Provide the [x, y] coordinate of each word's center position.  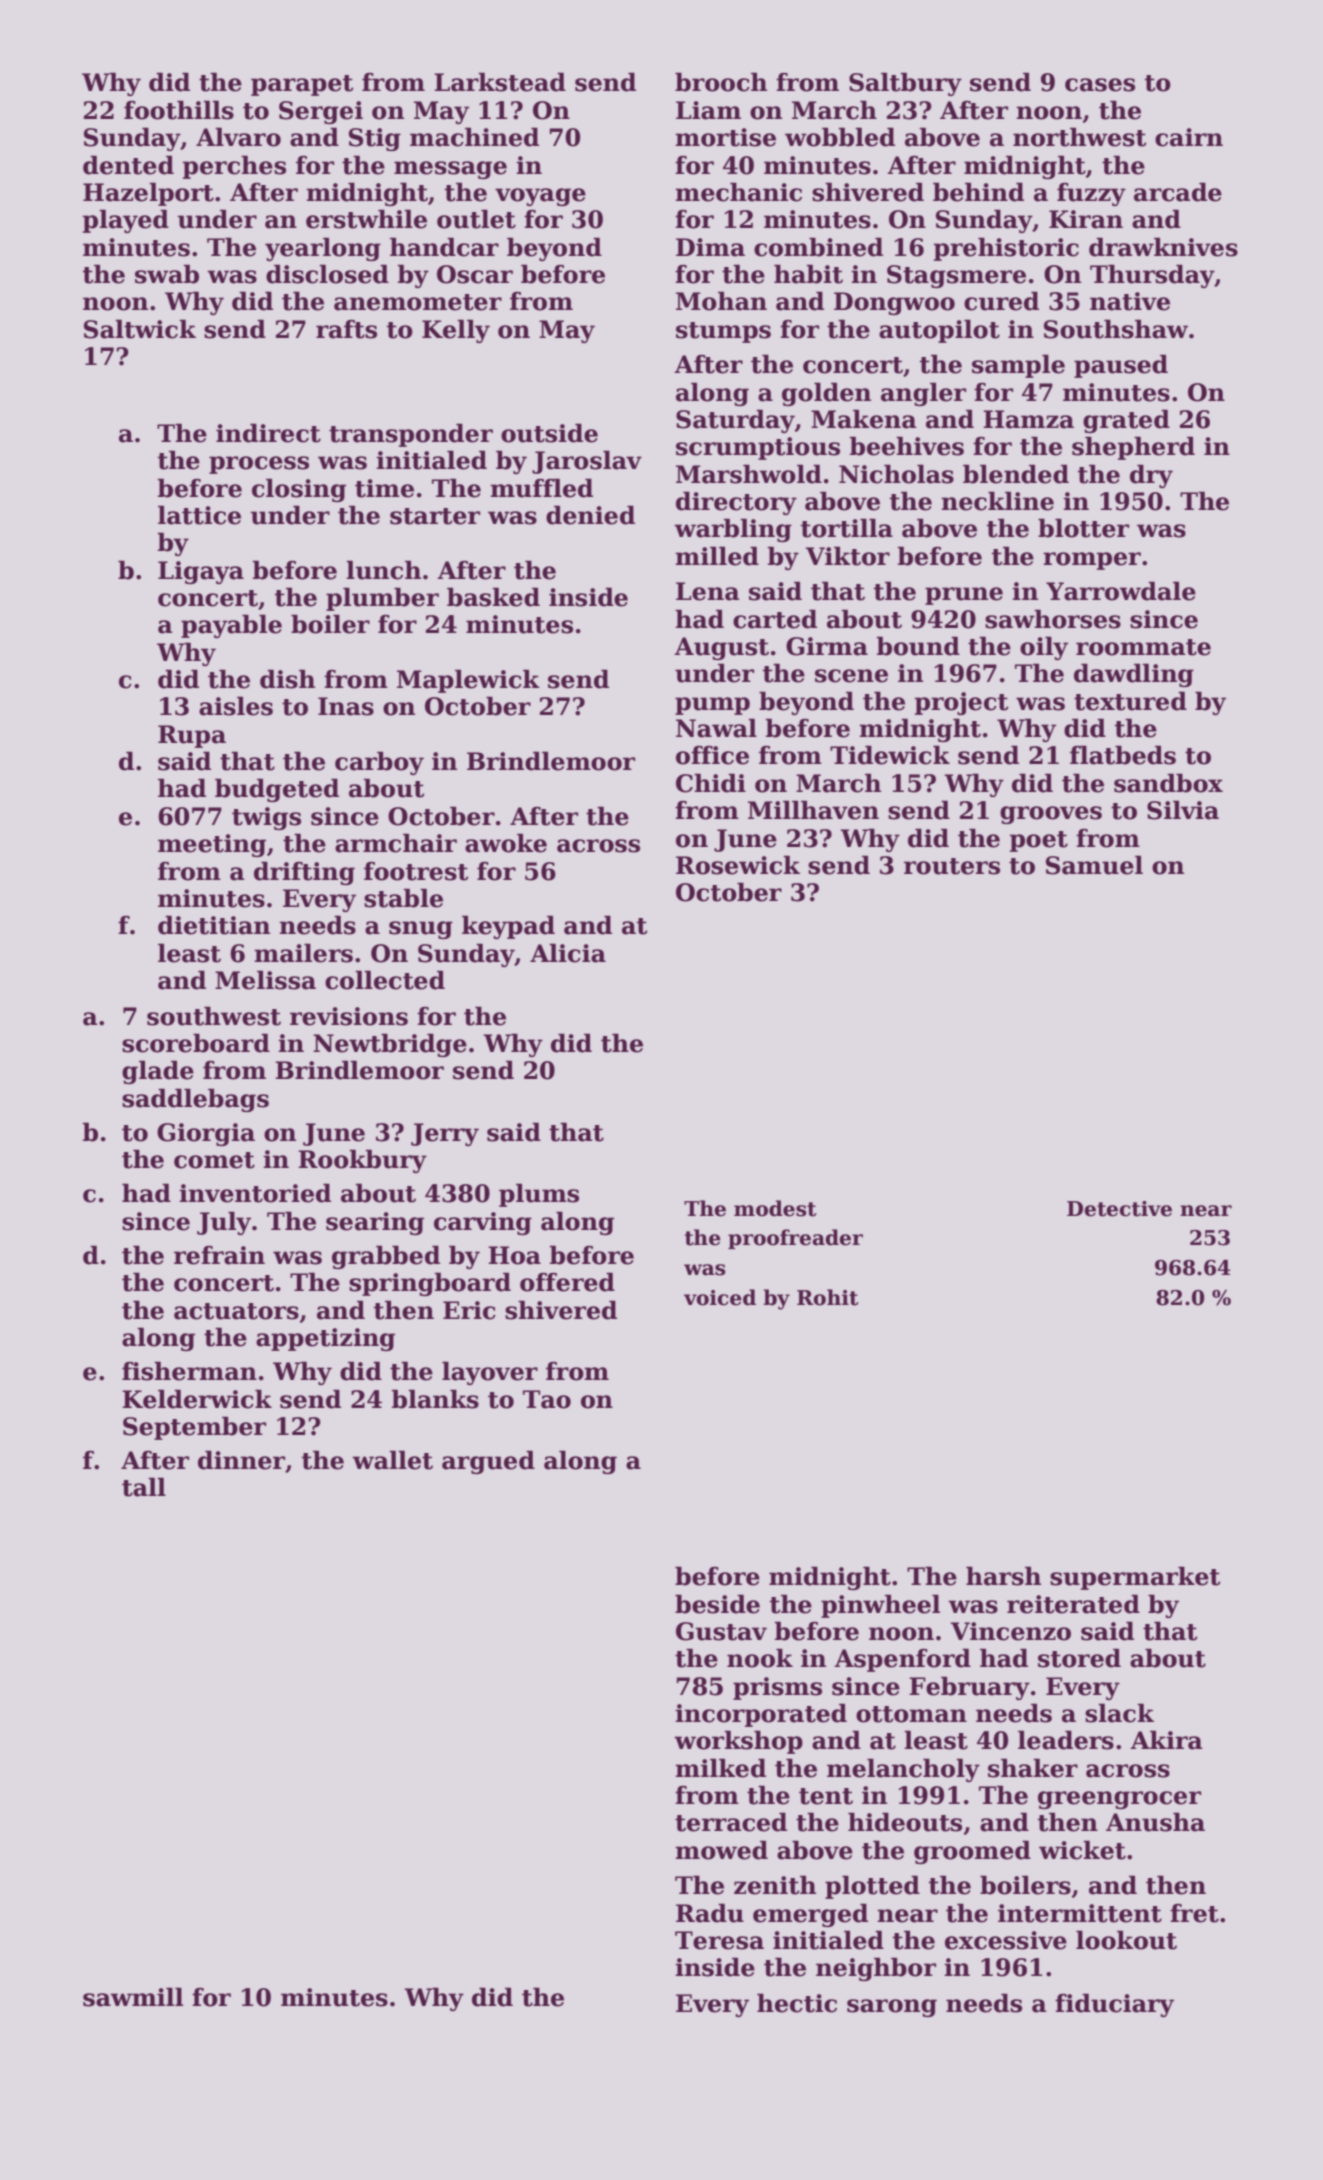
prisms [777, 1688]
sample [1018, 366]
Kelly [456, 331]
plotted [872, 1887]
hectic [797, 2003]
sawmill [133, 1997]
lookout [1126, 1940]
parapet [302, 85]
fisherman [189, 1371]
